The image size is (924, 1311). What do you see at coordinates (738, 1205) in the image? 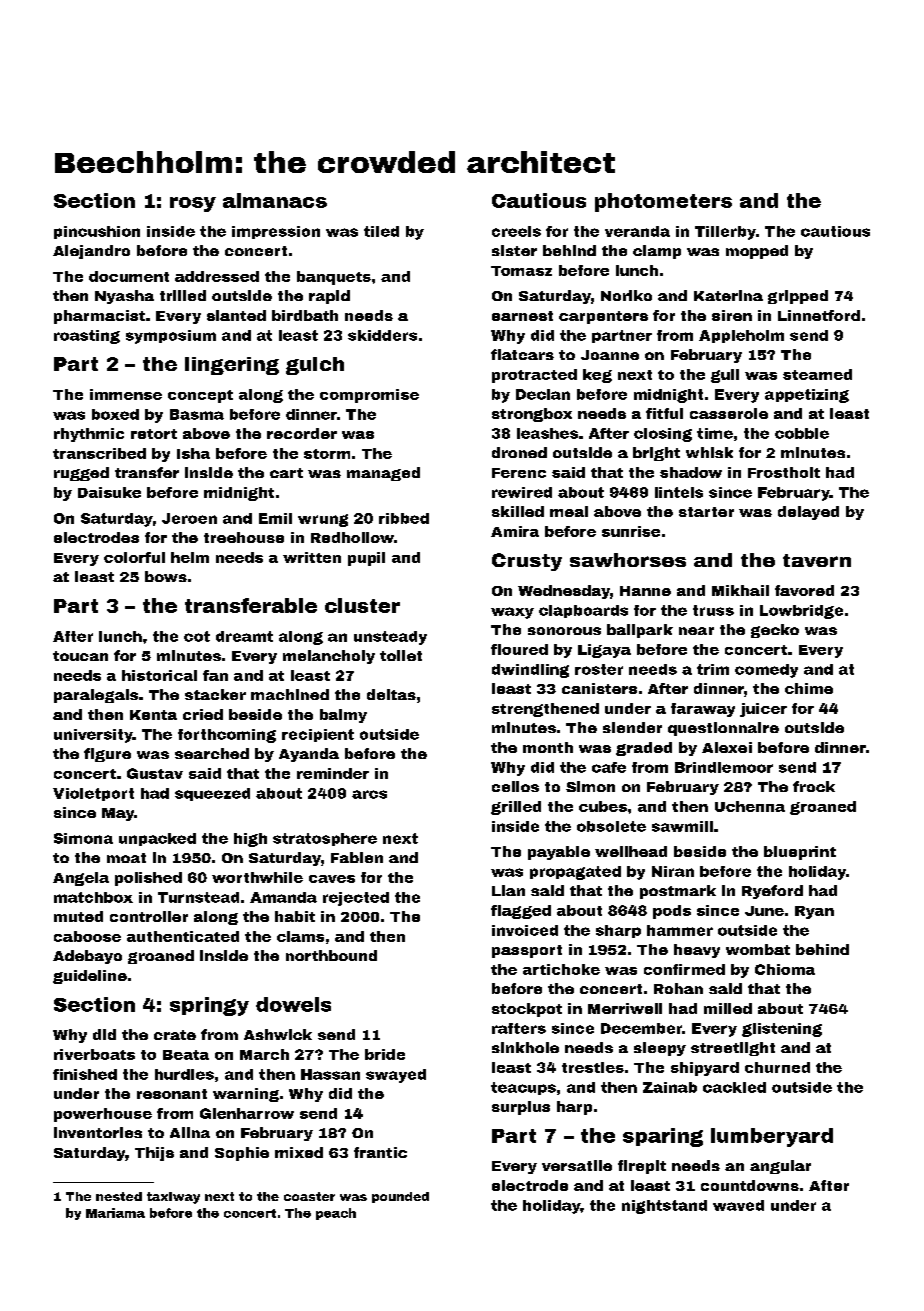
I see `waved` at bounding box center [738, 1205].
